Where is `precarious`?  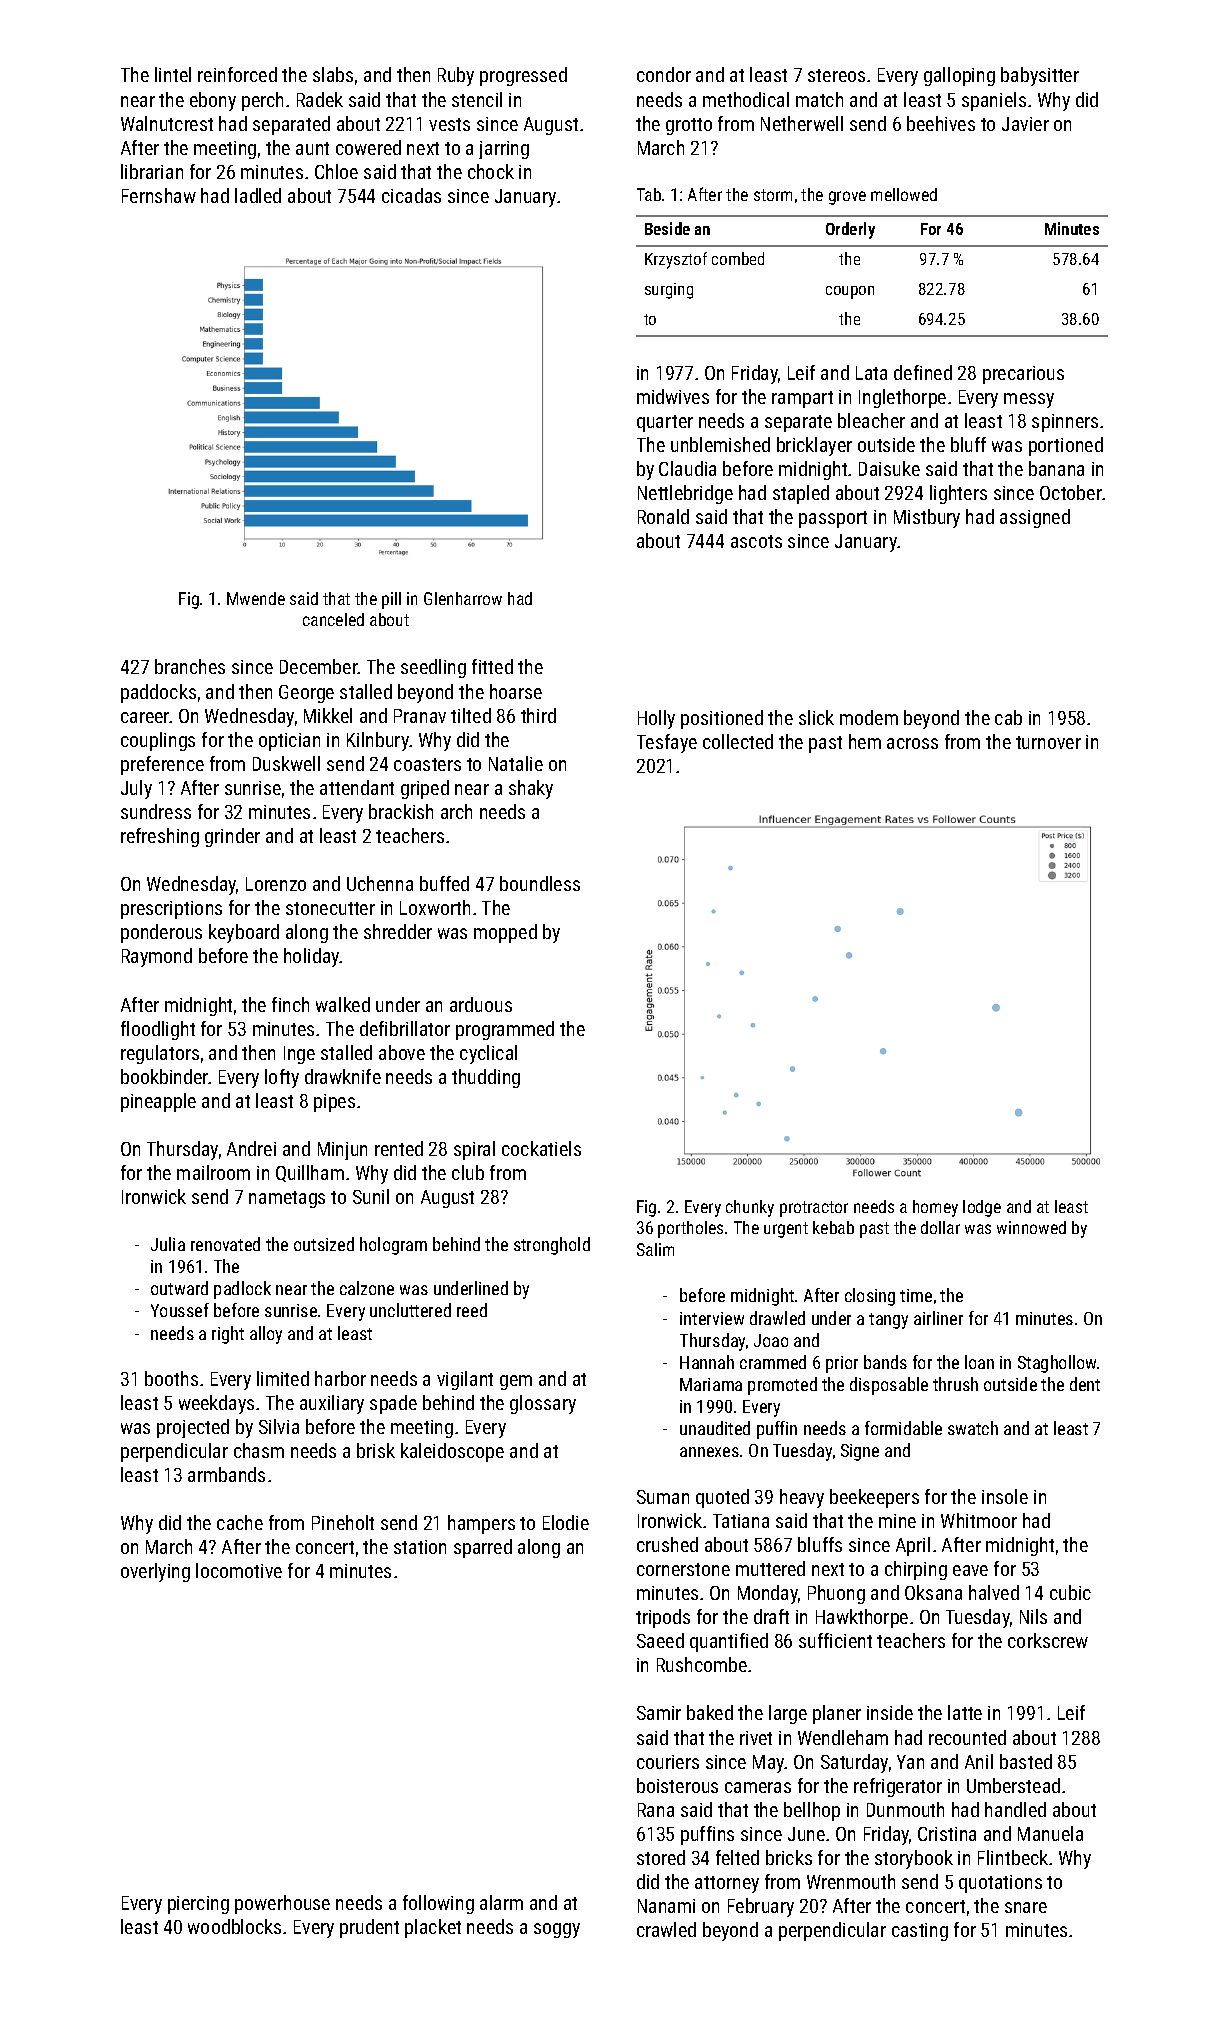 precarious is located at coordinates (1023, 375).
